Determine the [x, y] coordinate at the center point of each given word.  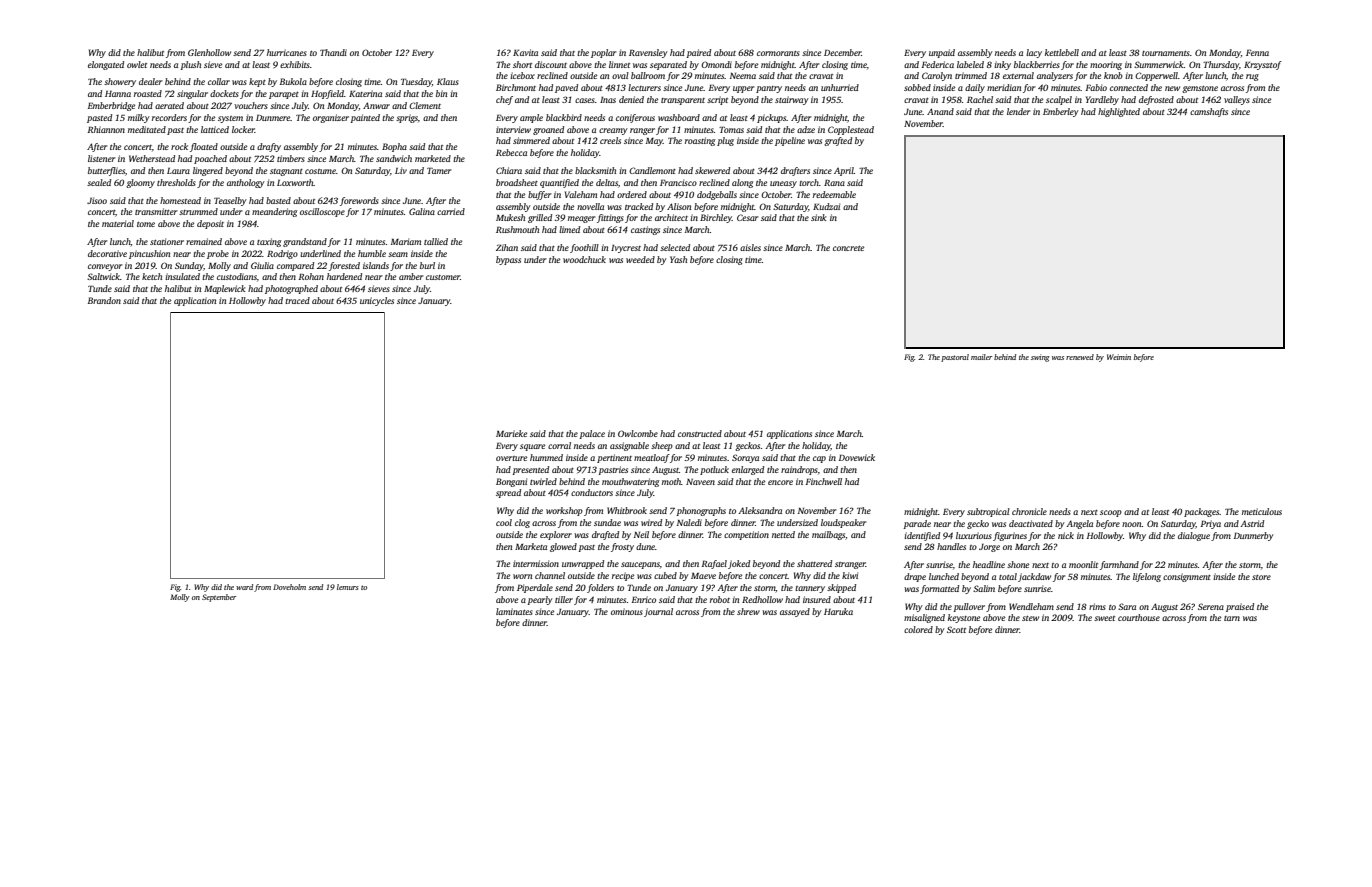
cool [504, 522]
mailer [981, 357]
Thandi [333, 52]
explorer [556, 535]
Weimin [1119, 357]
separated [668, 65]
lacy [1034, 53]
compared [295, 266]
